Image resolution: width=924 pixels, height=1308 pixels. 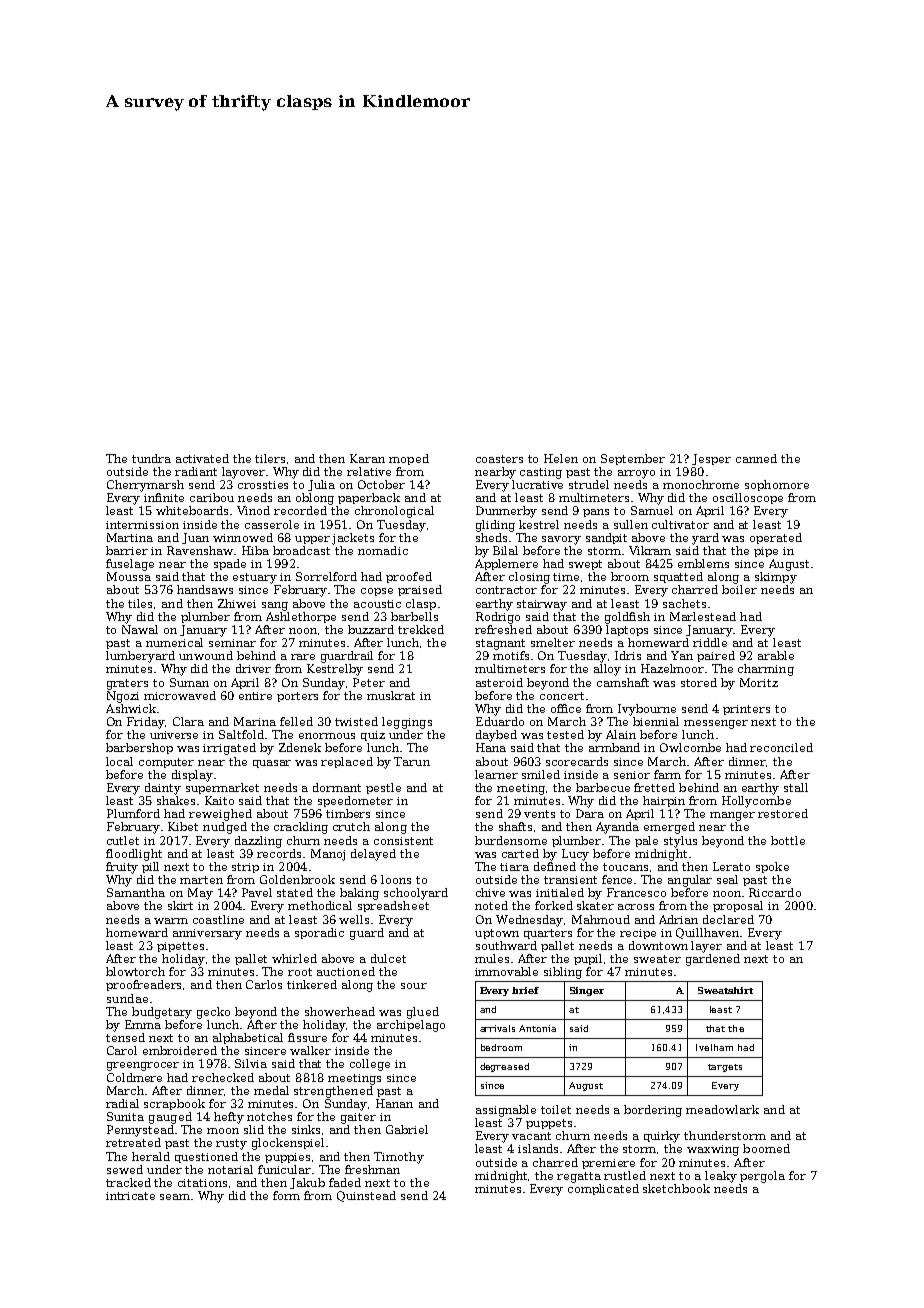 What do you see at coordinates (500, 644) in the screenshot?
I see `stagnant` at bounding box center [500, 644].
